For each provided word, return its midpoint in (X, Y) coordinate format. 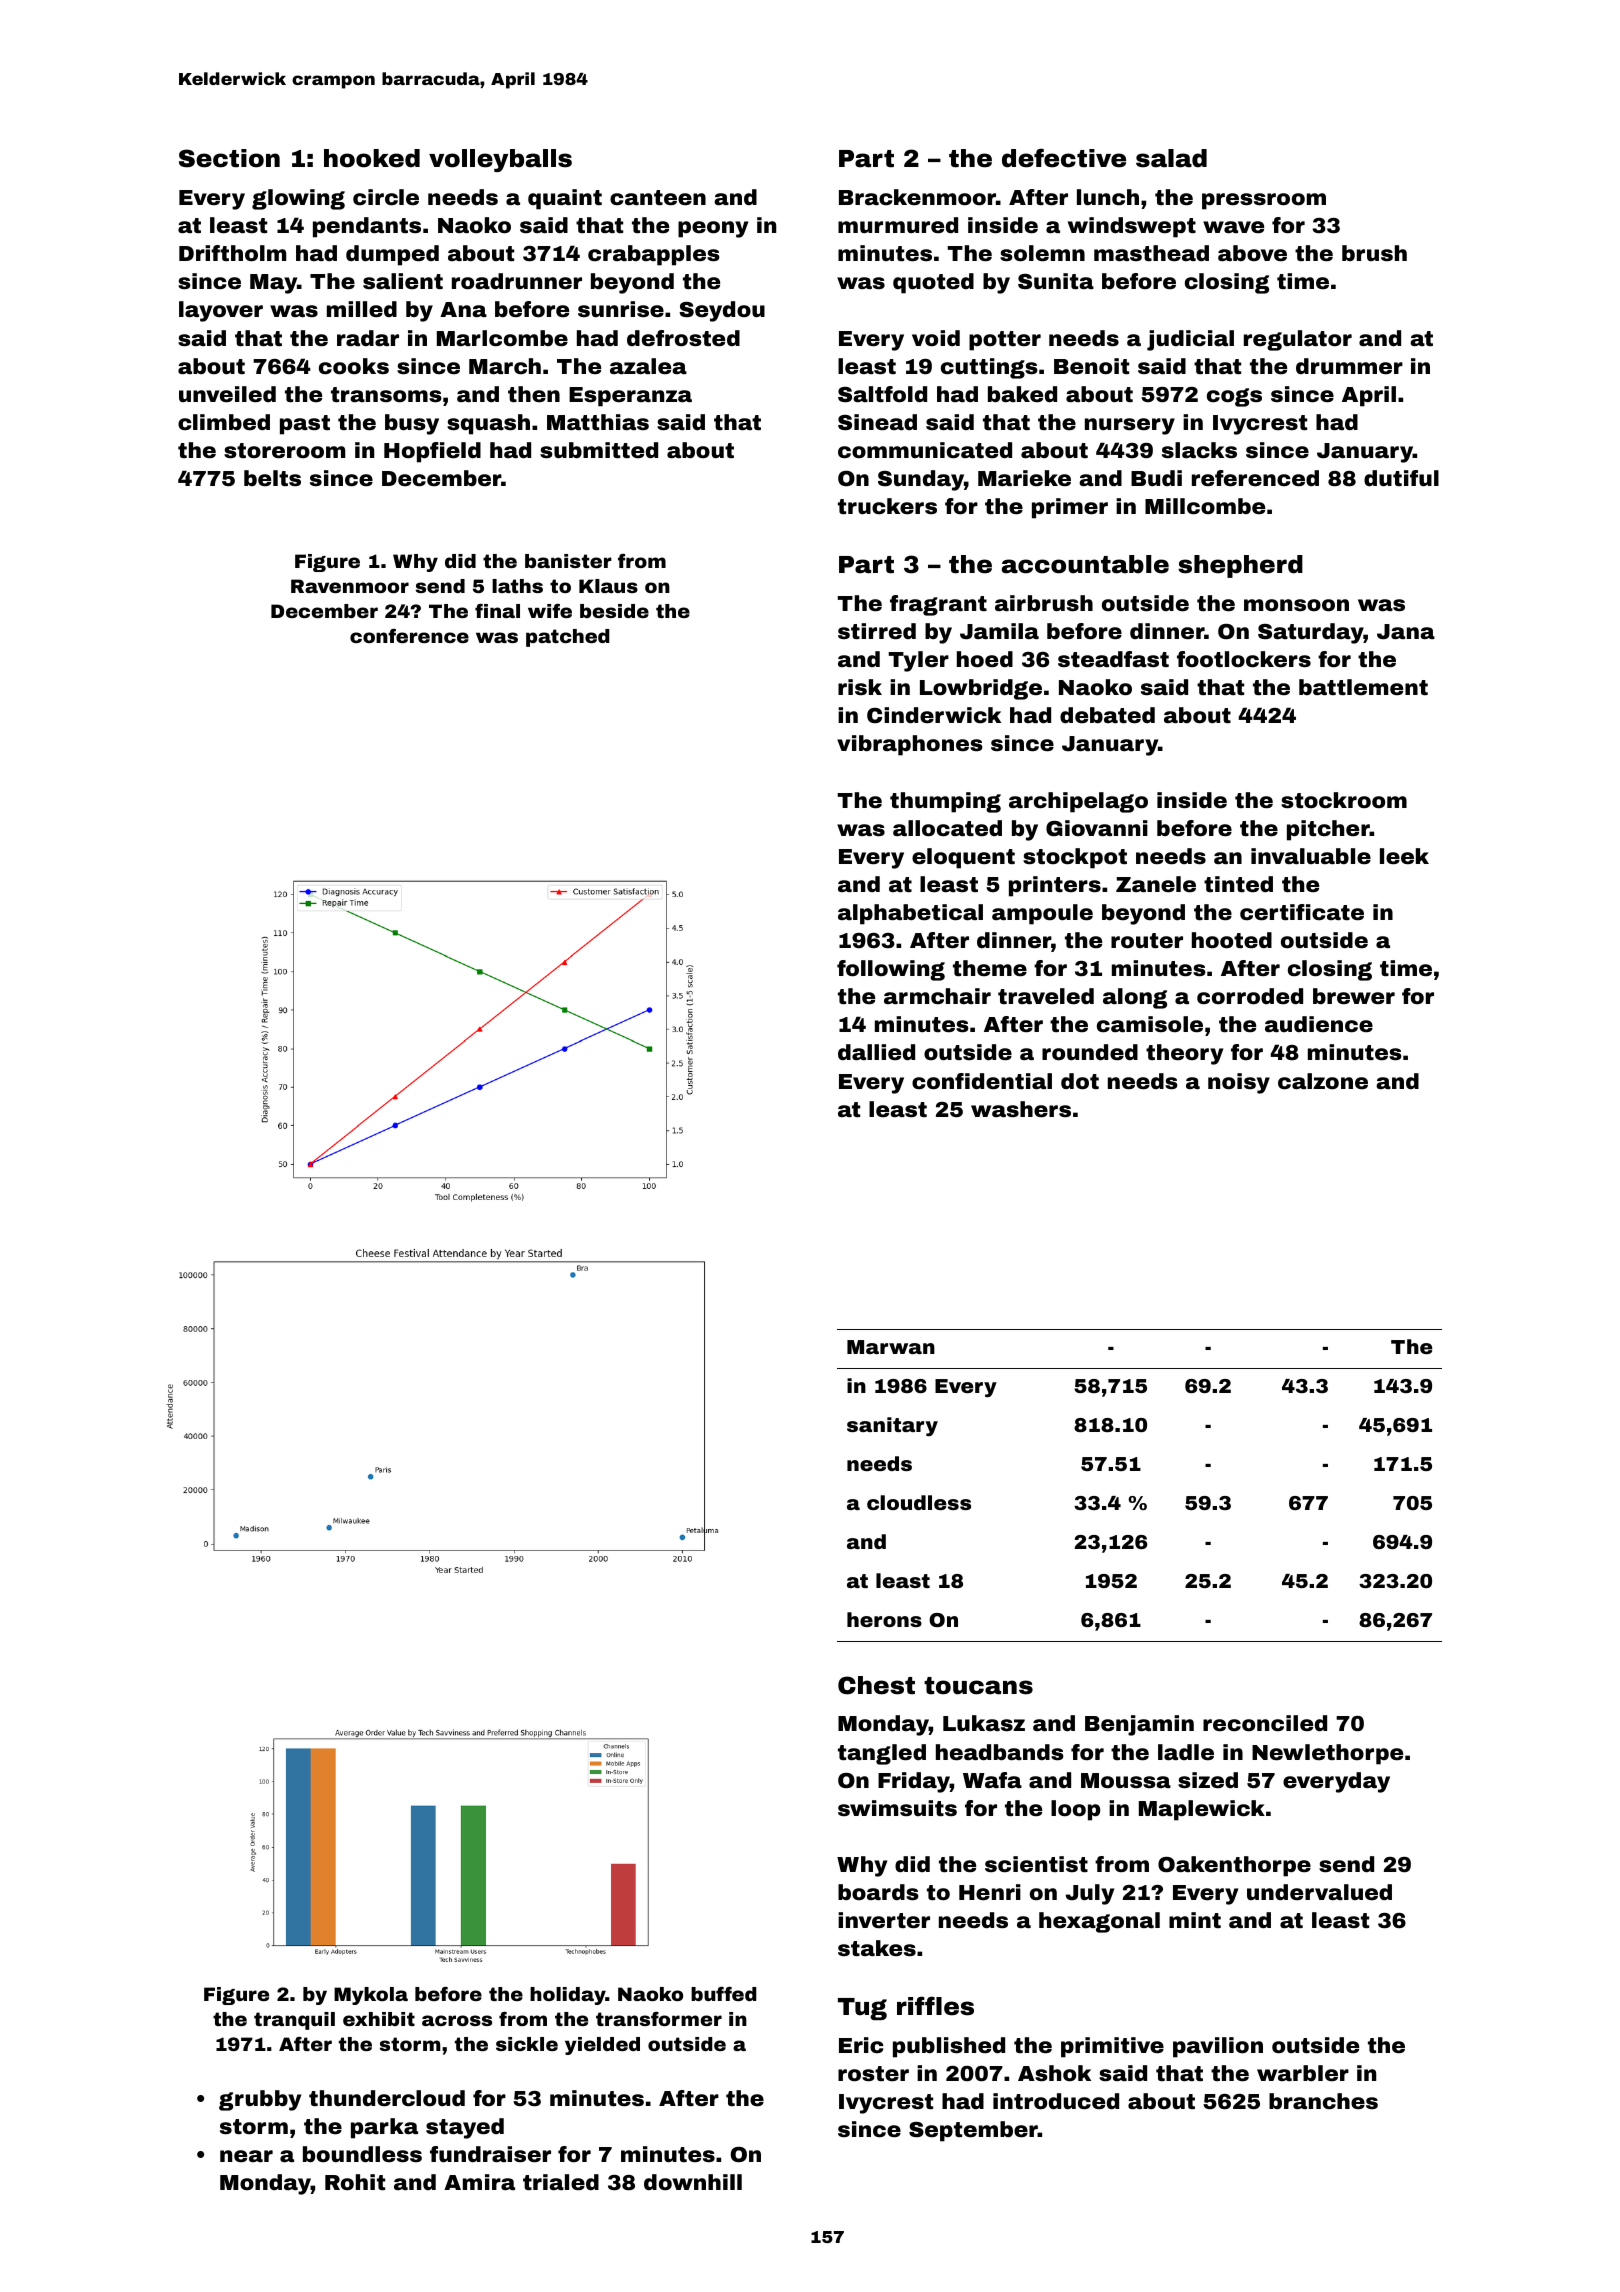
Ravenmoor (350, 586)
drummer (1349, 366)
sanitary (892, 1426)
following (891, 970)
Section (229, 158)
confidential (982, 1081)
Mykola (371, 1996)
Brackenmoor (917, 197)
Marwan (891, 1347)
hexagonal (1099, 1922)
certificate (1302, 912)
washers (1021, 1109)
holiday (568, 1996)
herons (884, 1619)
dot (1080, 1081)
